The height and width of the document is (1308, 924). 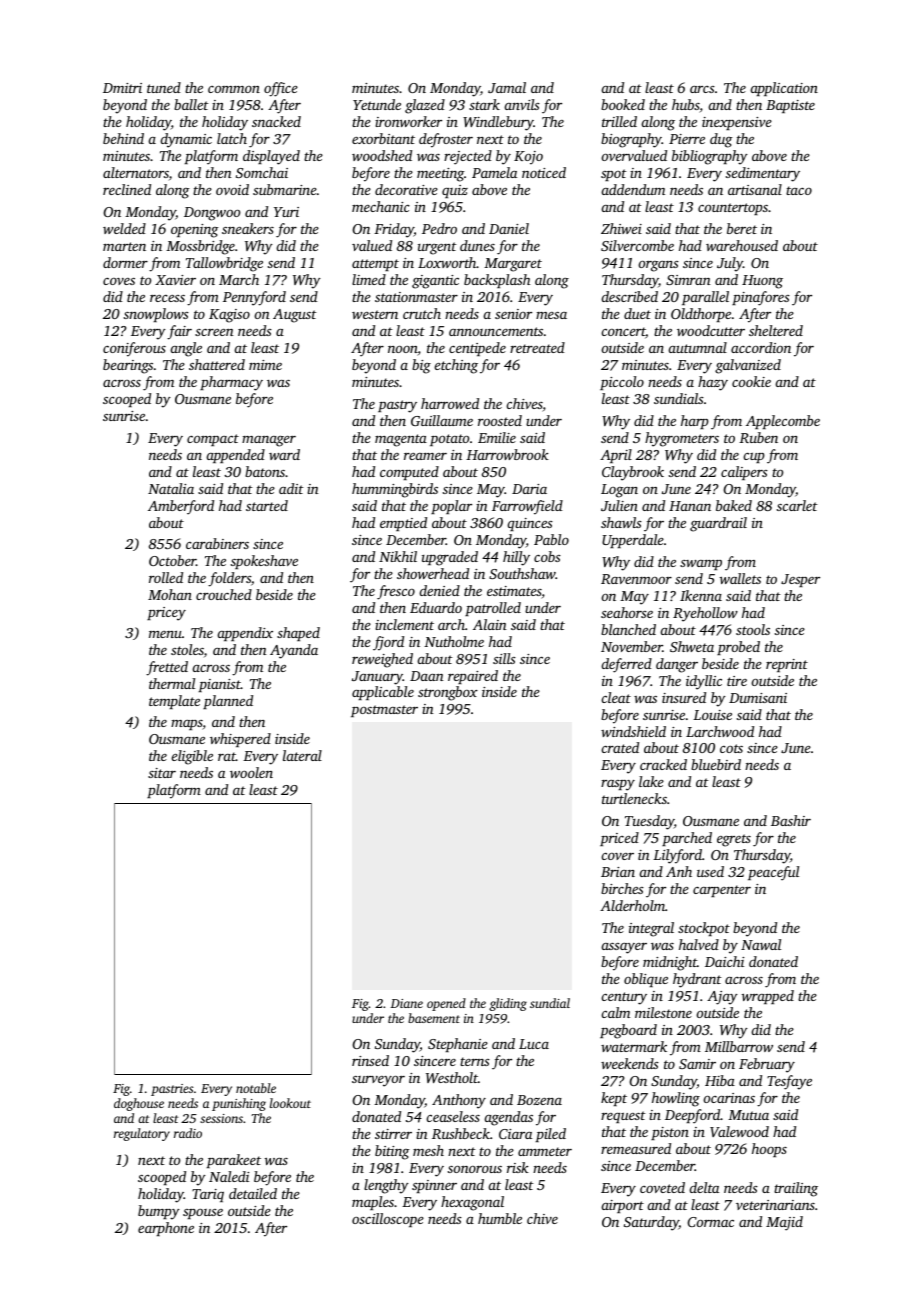 I want to click on Jamal, so click(x=507, y=87).
